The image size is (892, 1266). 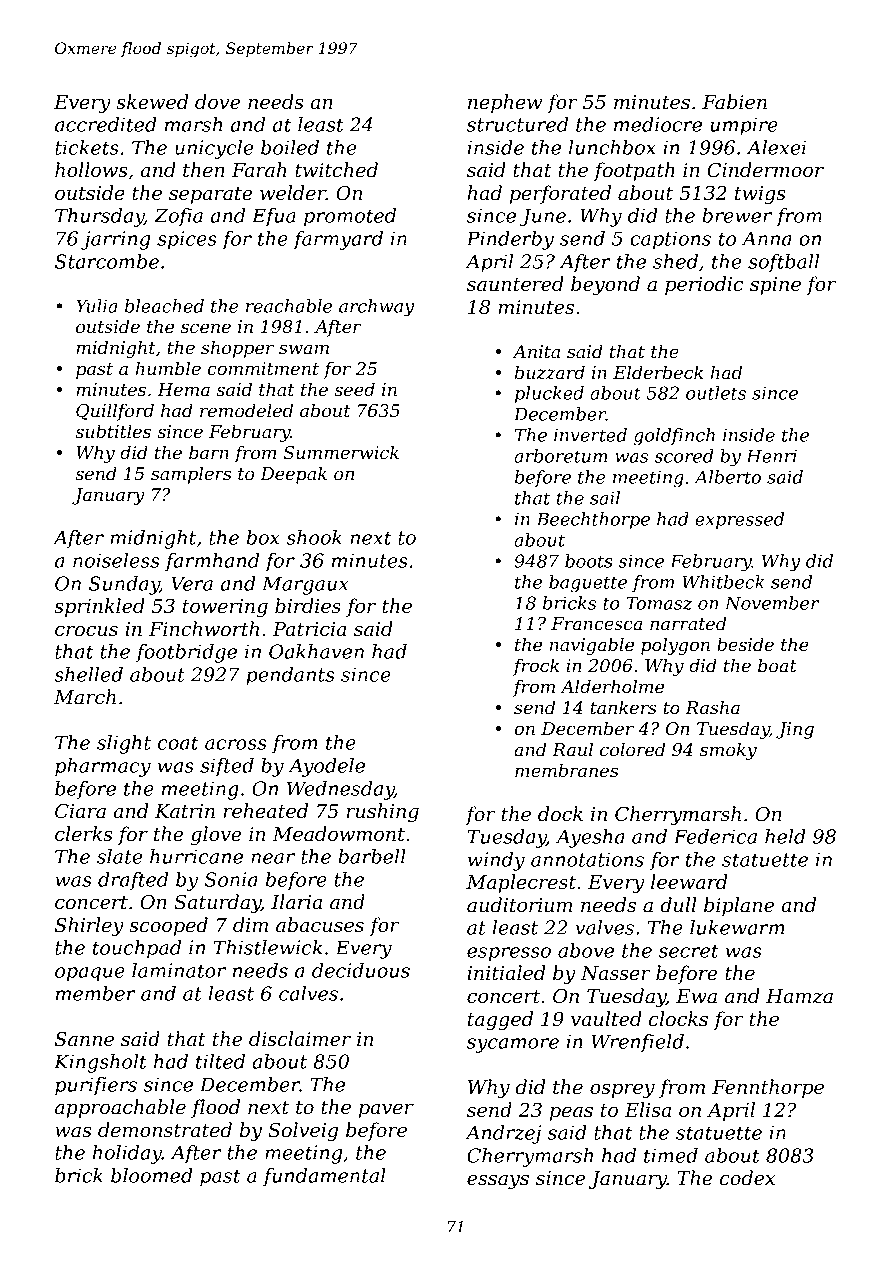 What do you see at coordinates (115, 412) in the image?
I see `Quillford` at bounding box center [115, 412].
